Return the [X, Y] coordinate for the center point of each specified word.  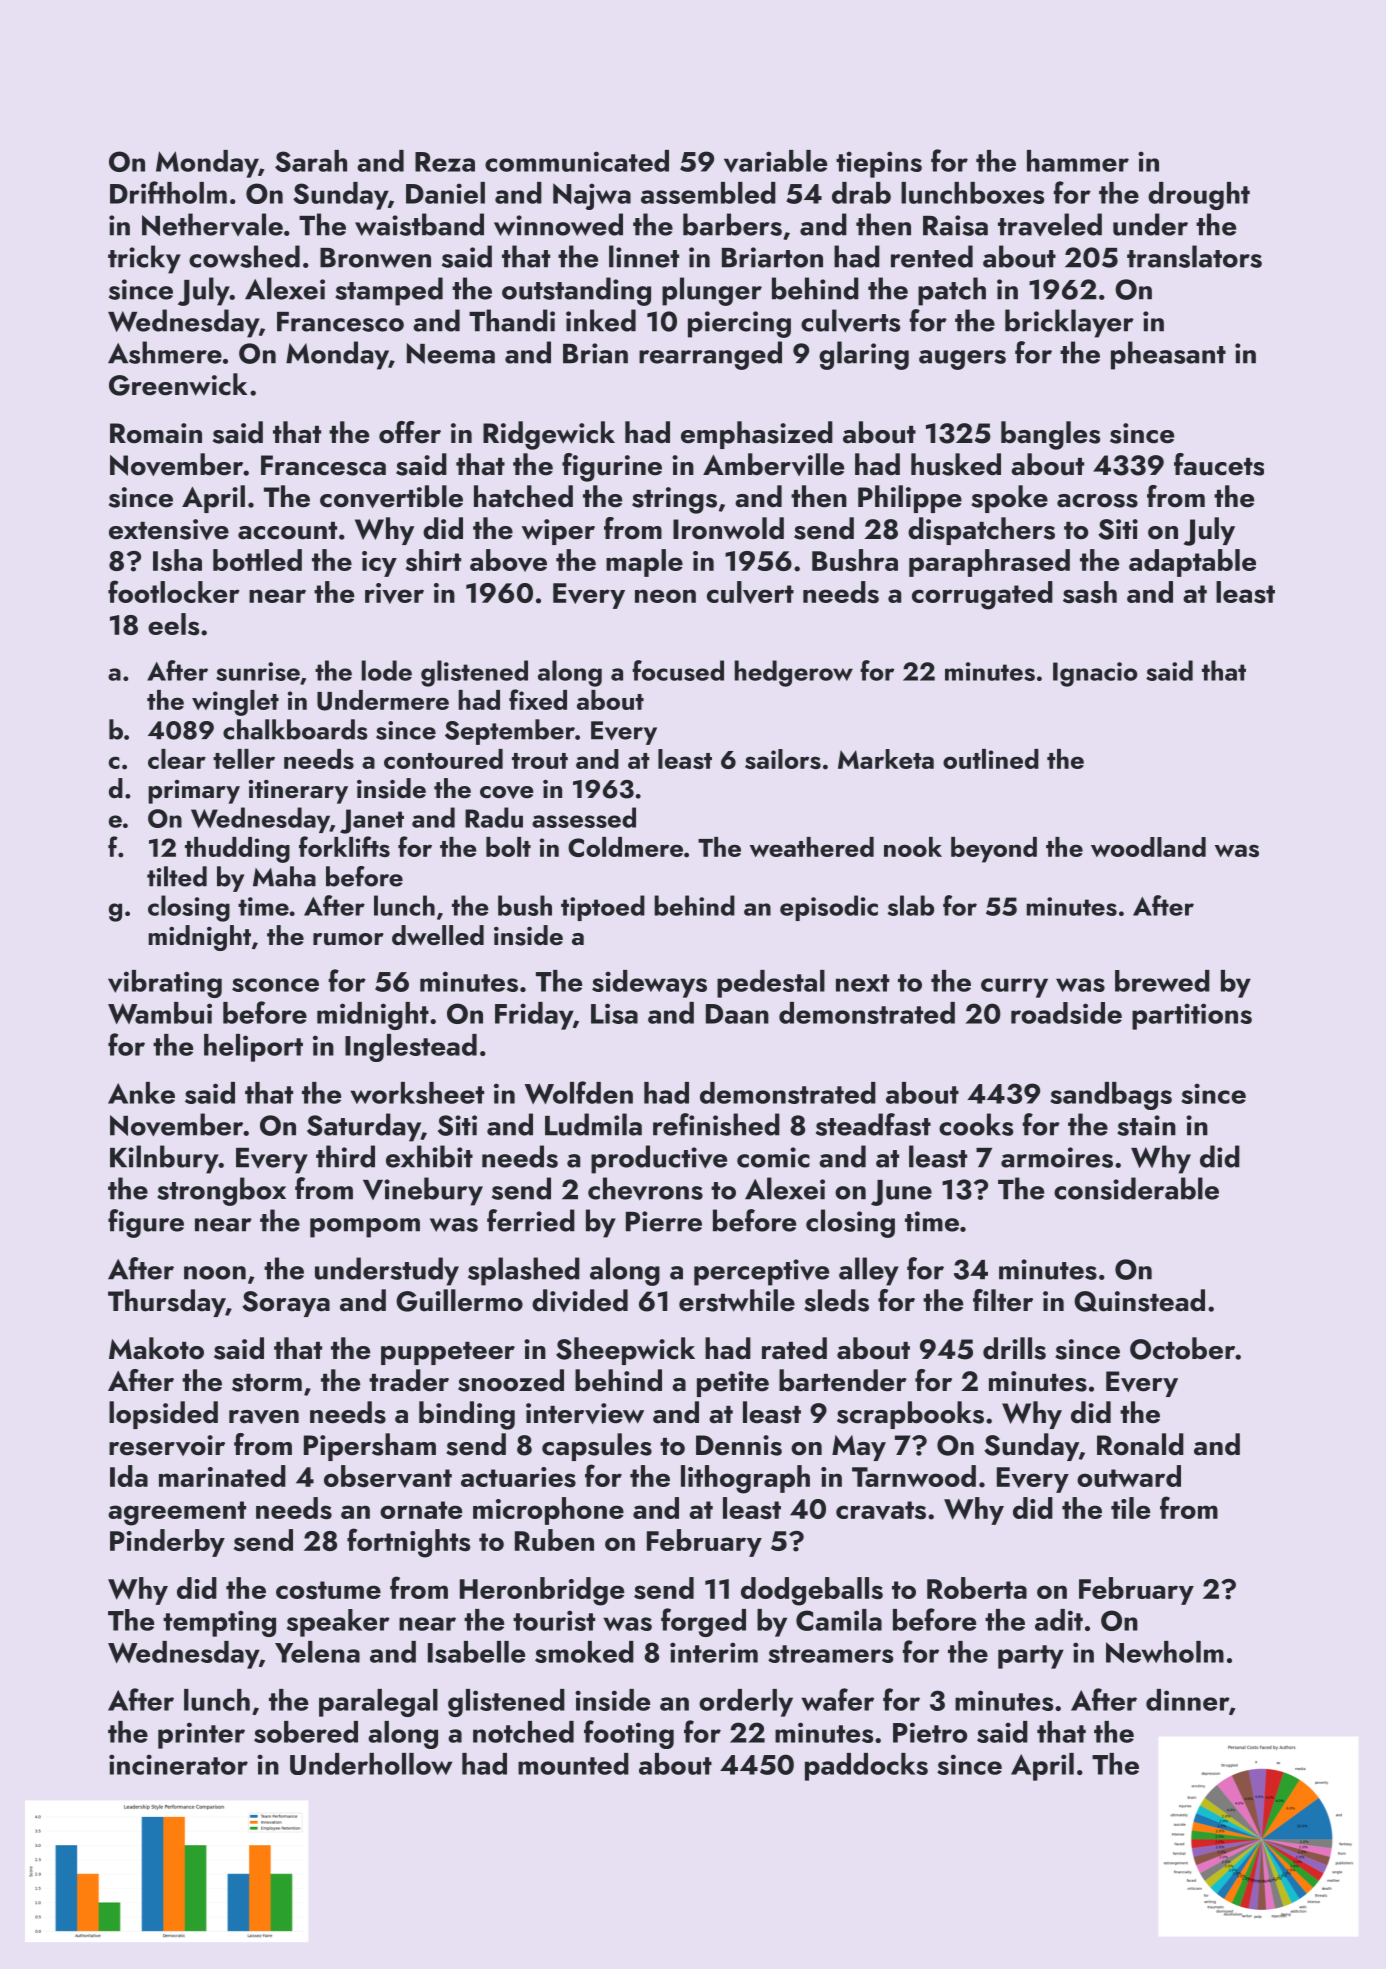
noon [215, 1273]
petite [733, 1384]
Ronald [1140, 1444]
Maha [284, 876]
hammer [1078, 161]
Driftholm [168, 192]
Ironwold [728, 528]
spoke [1009, 499]
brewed [1162, 981]
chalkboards [295, 729]
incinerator [178, 1764]
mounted [573, 1764]
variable [775, 161]
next [862, 983]
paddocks [866, 1767]
